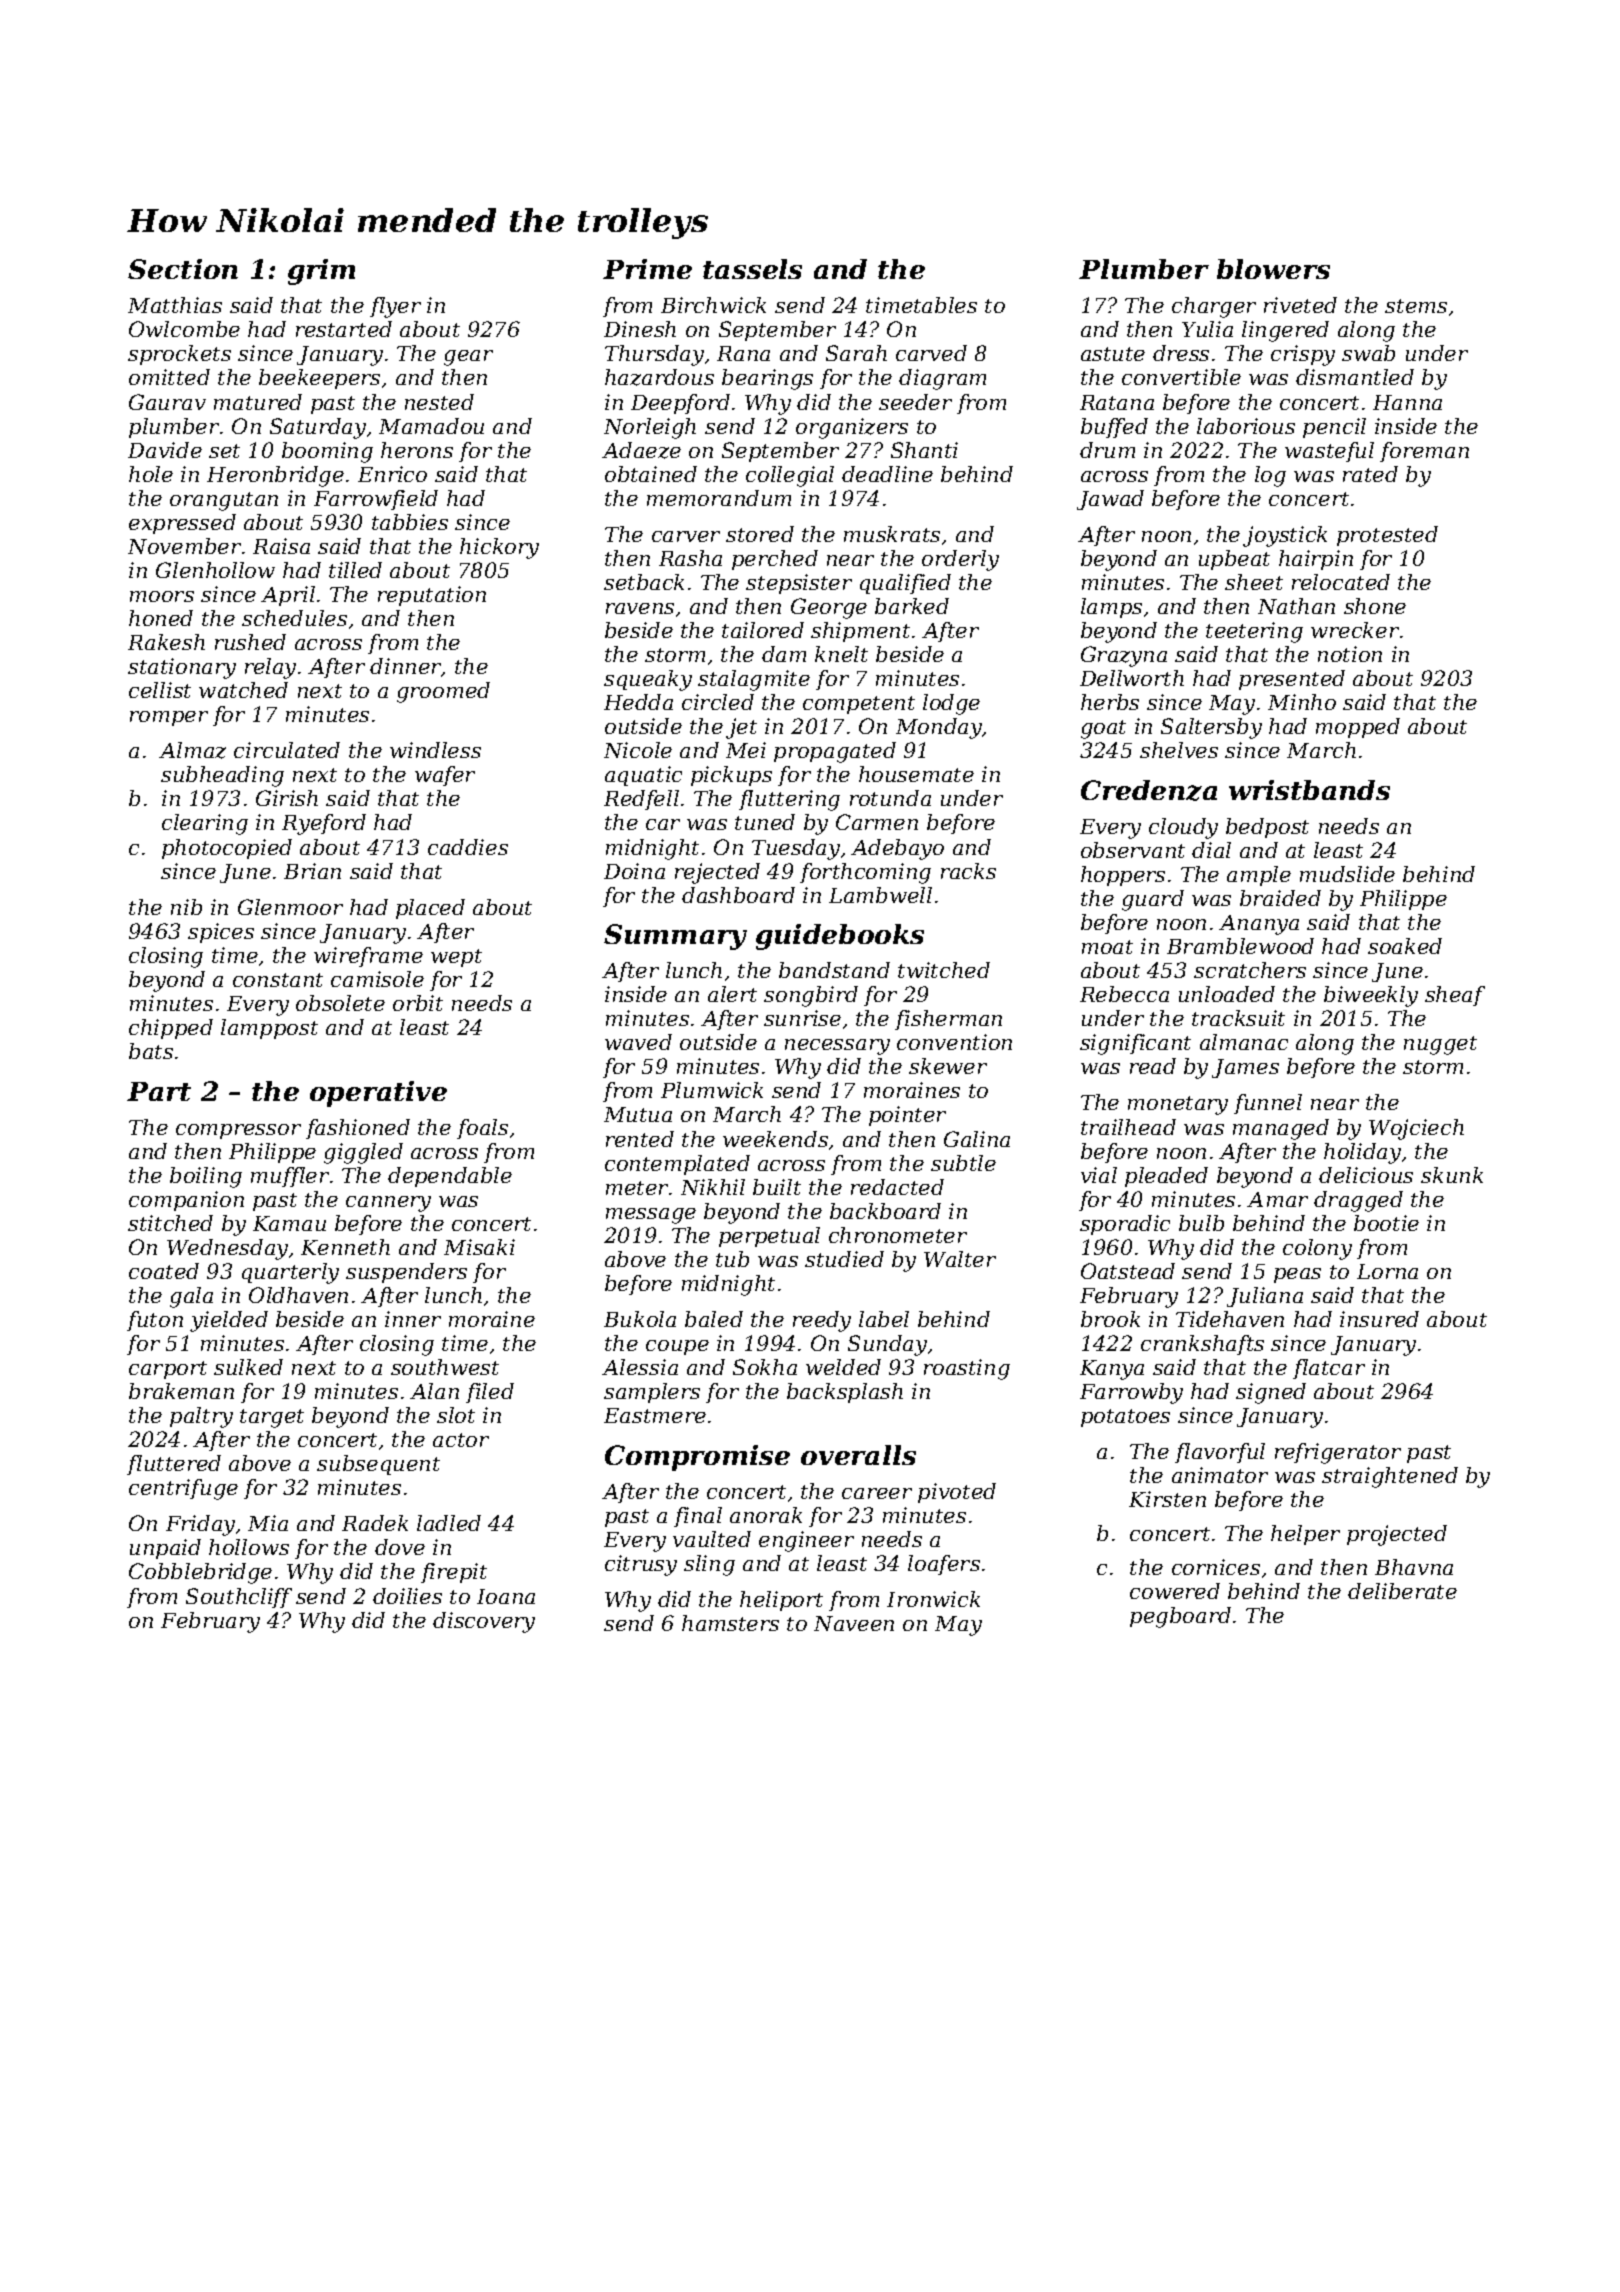 The image size is (1620, 2292). Describe the element at coordinates (1386, 1223) in the page. I see `bootie` at that location.
